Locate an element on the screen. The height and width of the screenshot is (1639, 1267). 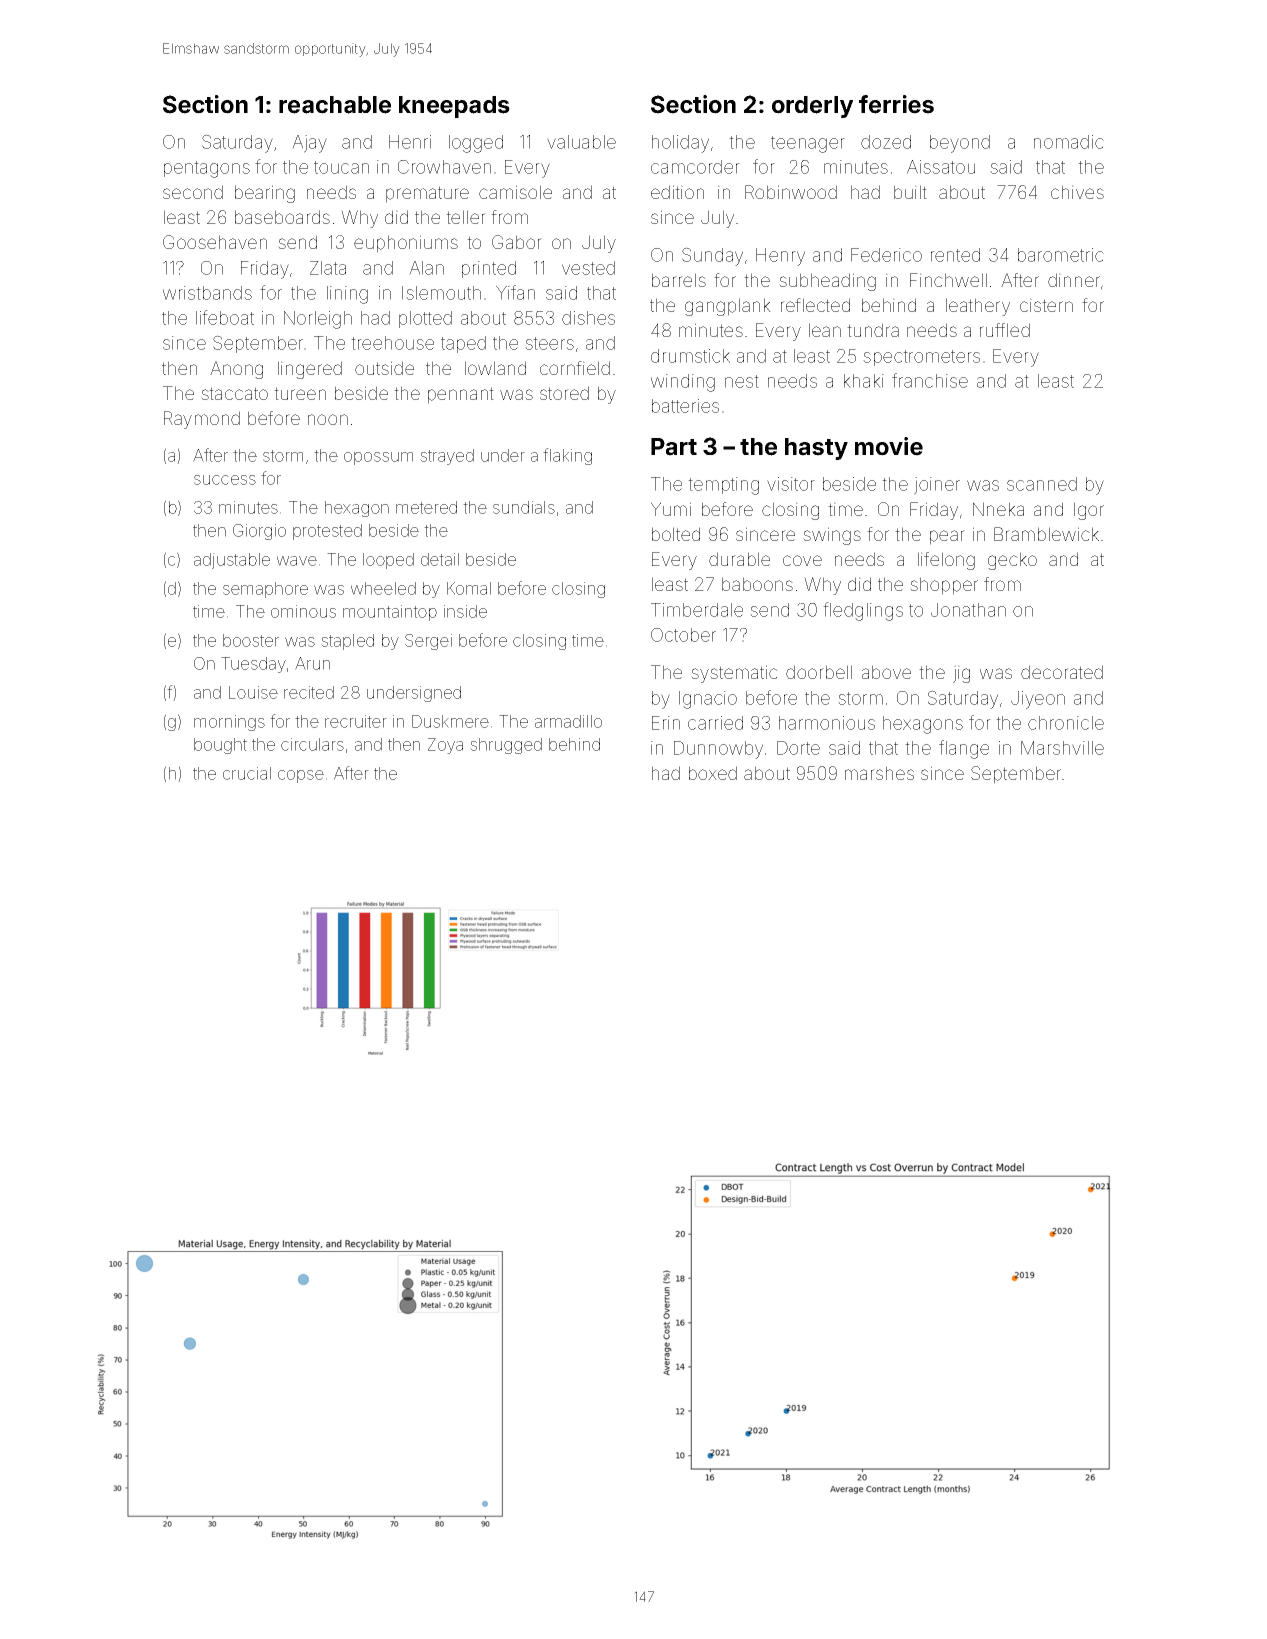
edition is located at coordinates (677, 192).
